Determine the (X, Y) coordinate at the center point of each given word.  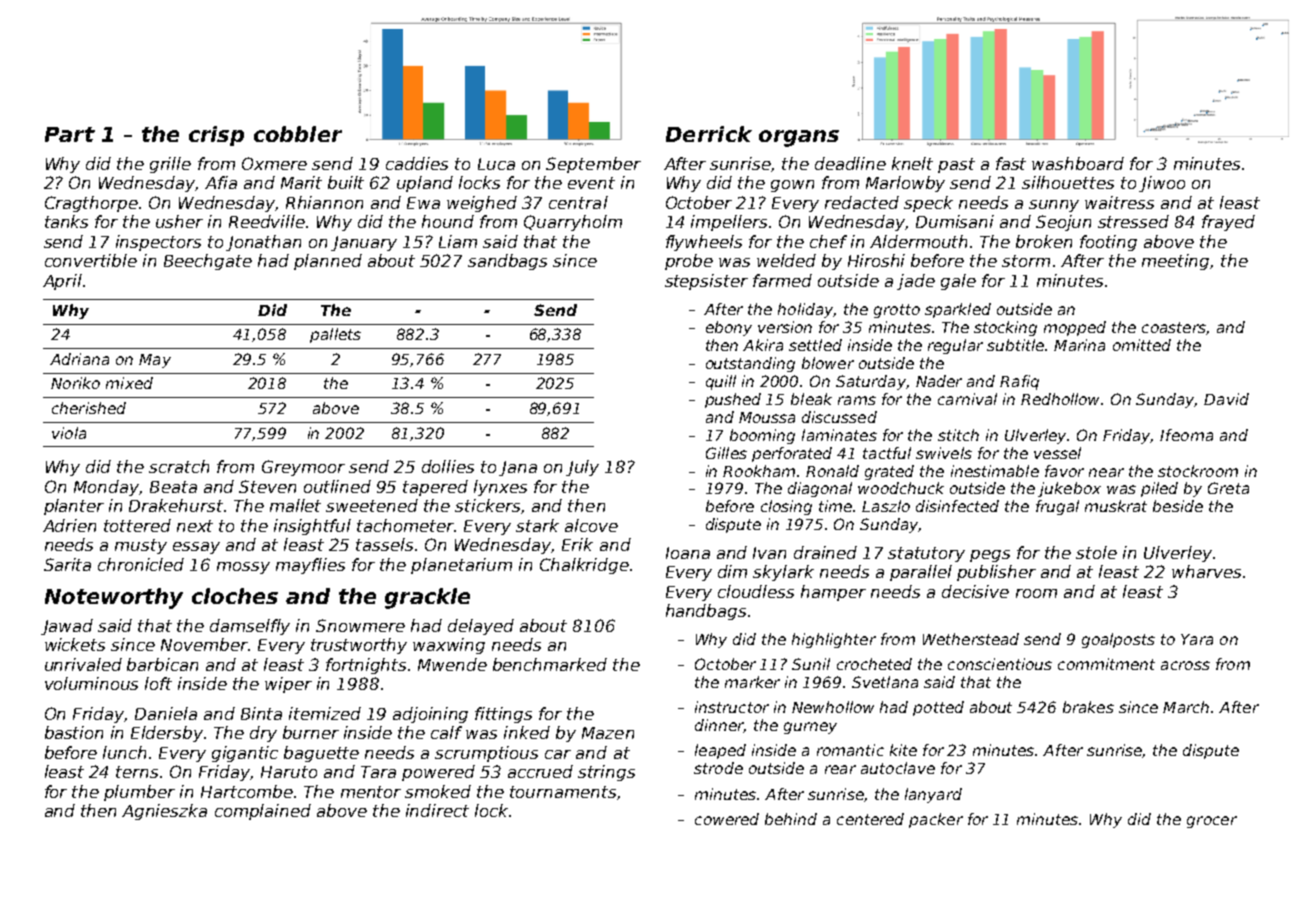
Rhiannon (324, 202)
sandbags (507, 262)
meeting (1175, 262)
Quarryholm (573, 223)
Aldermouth (918, 241)
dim (732, 571)
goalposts (1118, 640)
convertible (91, 260)
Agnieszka (164, 812)
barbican (162, 664)
